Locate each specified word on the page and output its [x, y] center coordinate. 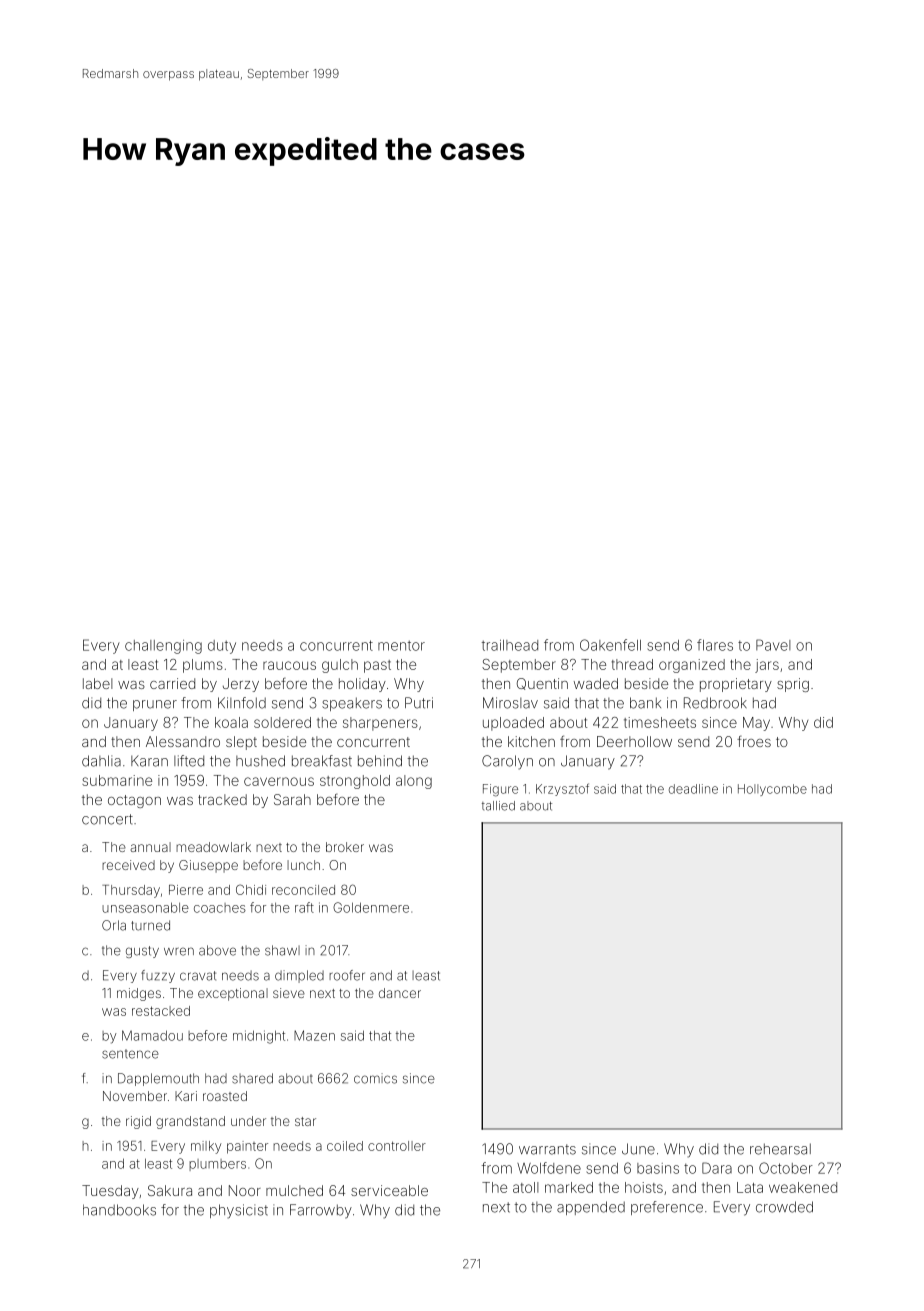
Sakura [170, 1190]
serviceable [389, 1190]
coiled [345, 1146]
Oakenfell [610, 645]
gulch [340, 666]
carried [172, 683]
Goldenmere [371, 907]
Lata [750, 1187]
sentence [130, 1054]
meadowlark [213, 847]
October [786, 1168]
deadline [693, 789]
